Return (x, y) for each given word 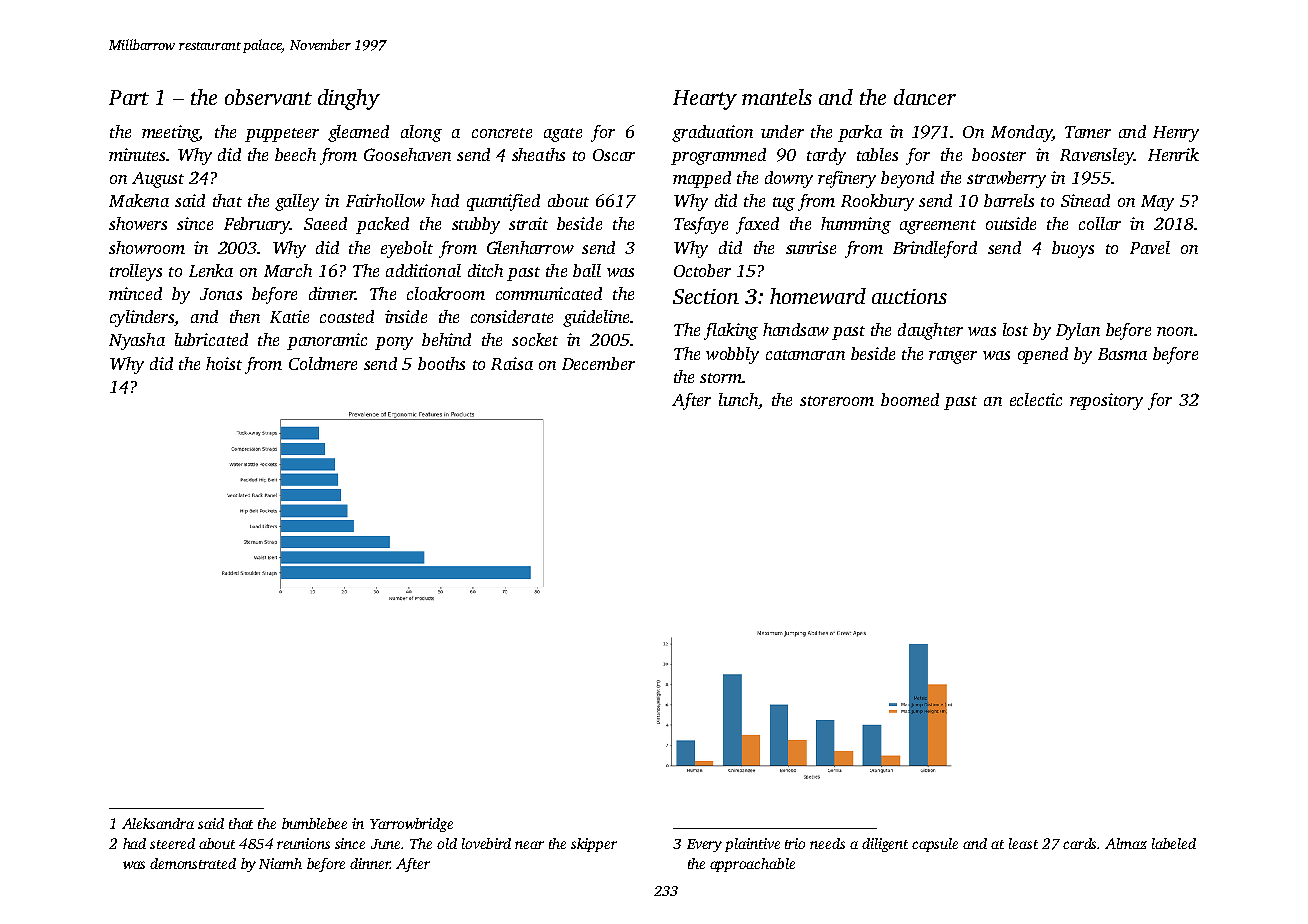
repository (1106, 401)
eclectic (1036, 399)
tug (784, 204)
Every (704, 845)
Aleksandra (158, 823)
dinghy (349, 99)
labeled (1174, 843)
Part (129, 97)
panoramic (327, 341)
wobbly (732, 355)
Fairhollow (385, 200)
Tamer (1088, 132)
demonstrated (193, 863)
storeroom (837, 401)
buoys (1073, 249)
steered (172, 843)
